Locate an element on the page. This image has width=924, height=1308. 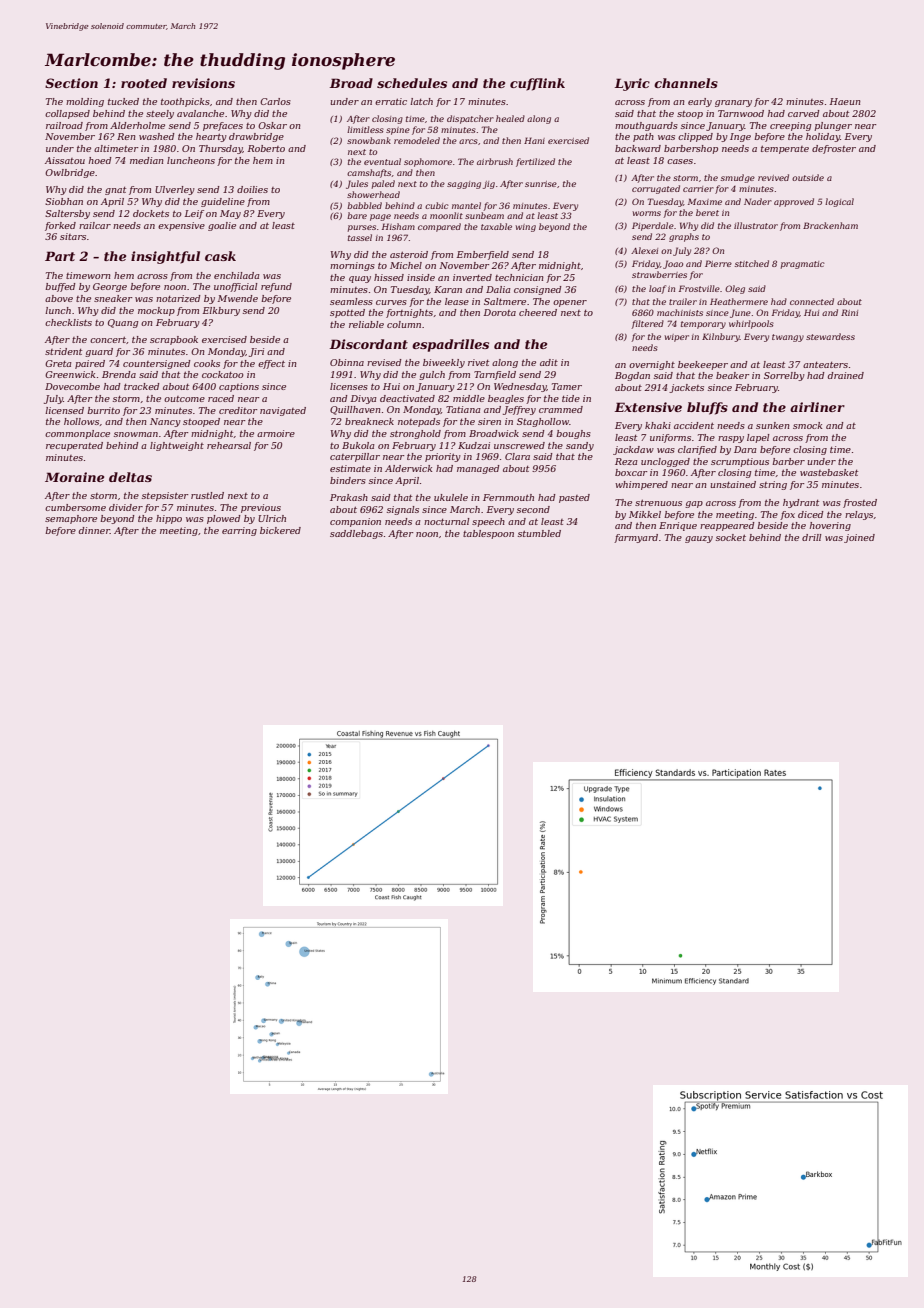
drained is located at coordinates (846, 375).
